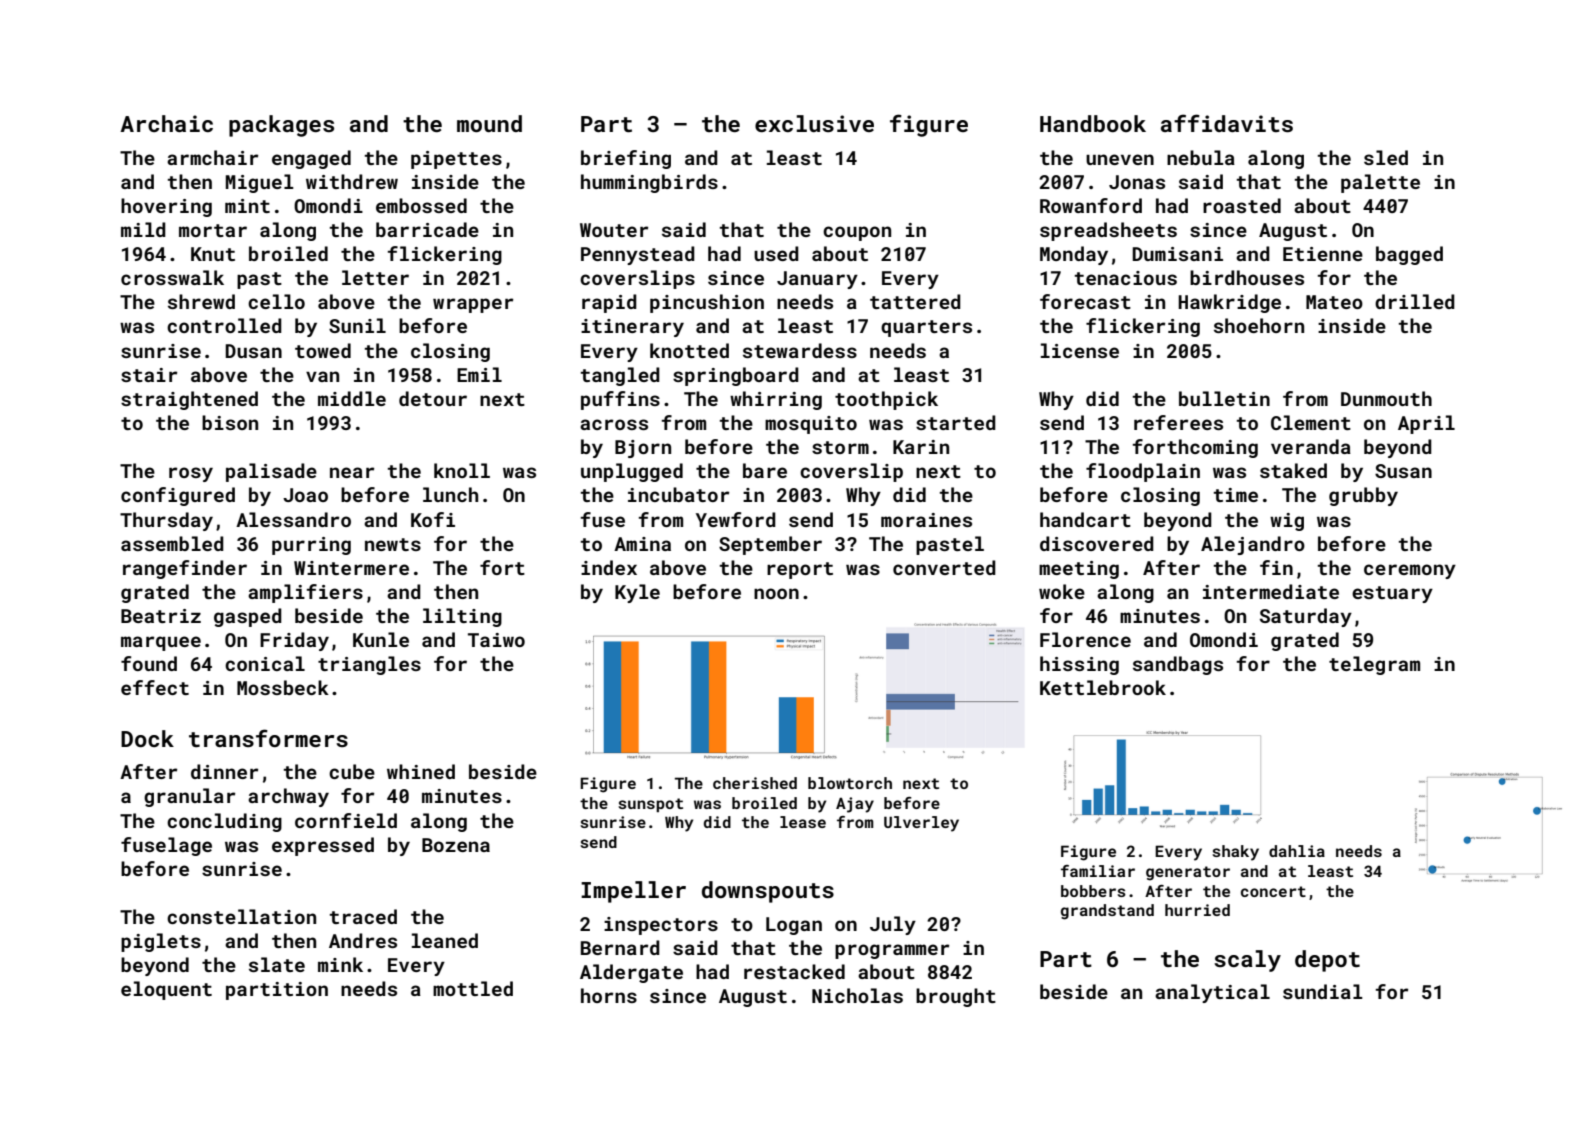  What do you see at coordinates (1103, 687) in the screenshot?
I see `Kettlebrook` at bounding box center [1103, 687].
